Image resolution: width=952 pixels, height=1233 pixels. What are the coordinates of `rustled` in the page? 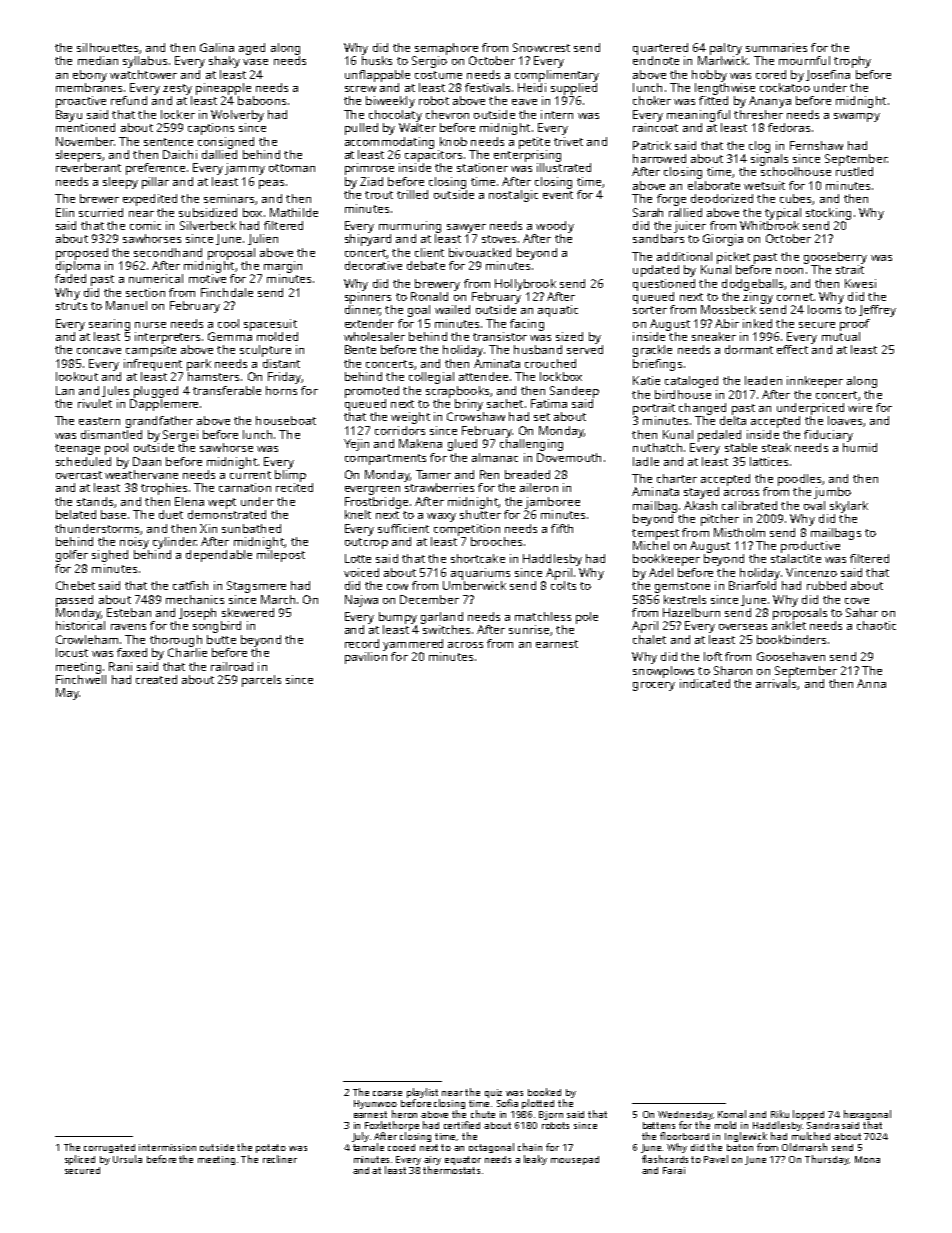 It's located at (854, 171).
